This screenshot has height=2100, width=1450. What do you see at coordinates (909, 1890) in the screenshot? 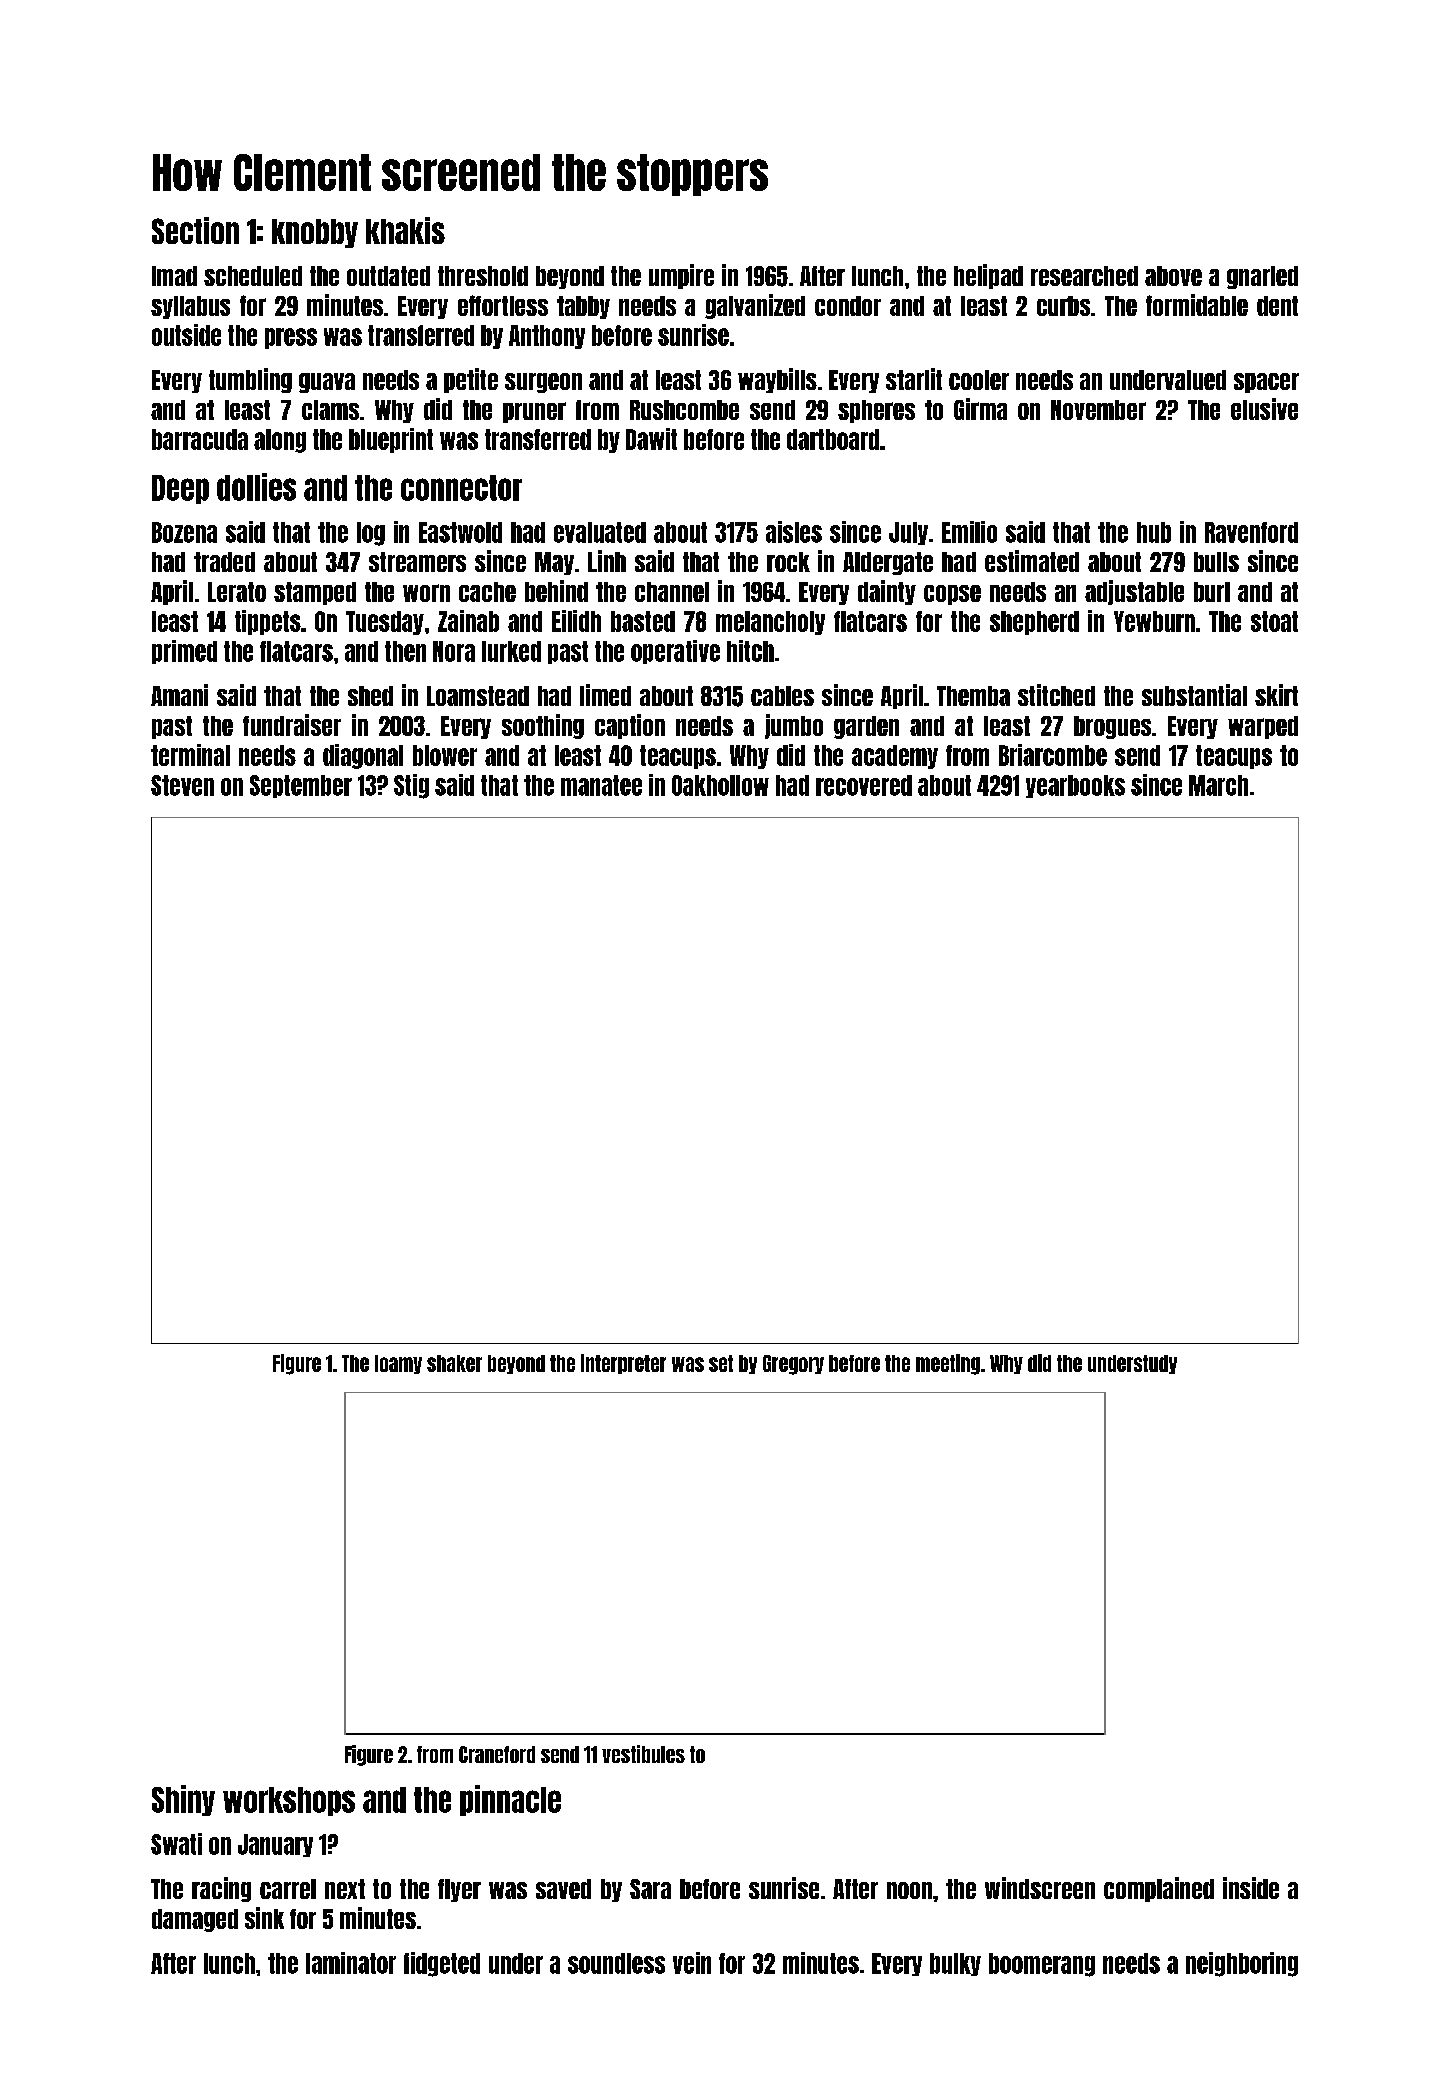
I see `noon` at bounding box center [909, 1890].
